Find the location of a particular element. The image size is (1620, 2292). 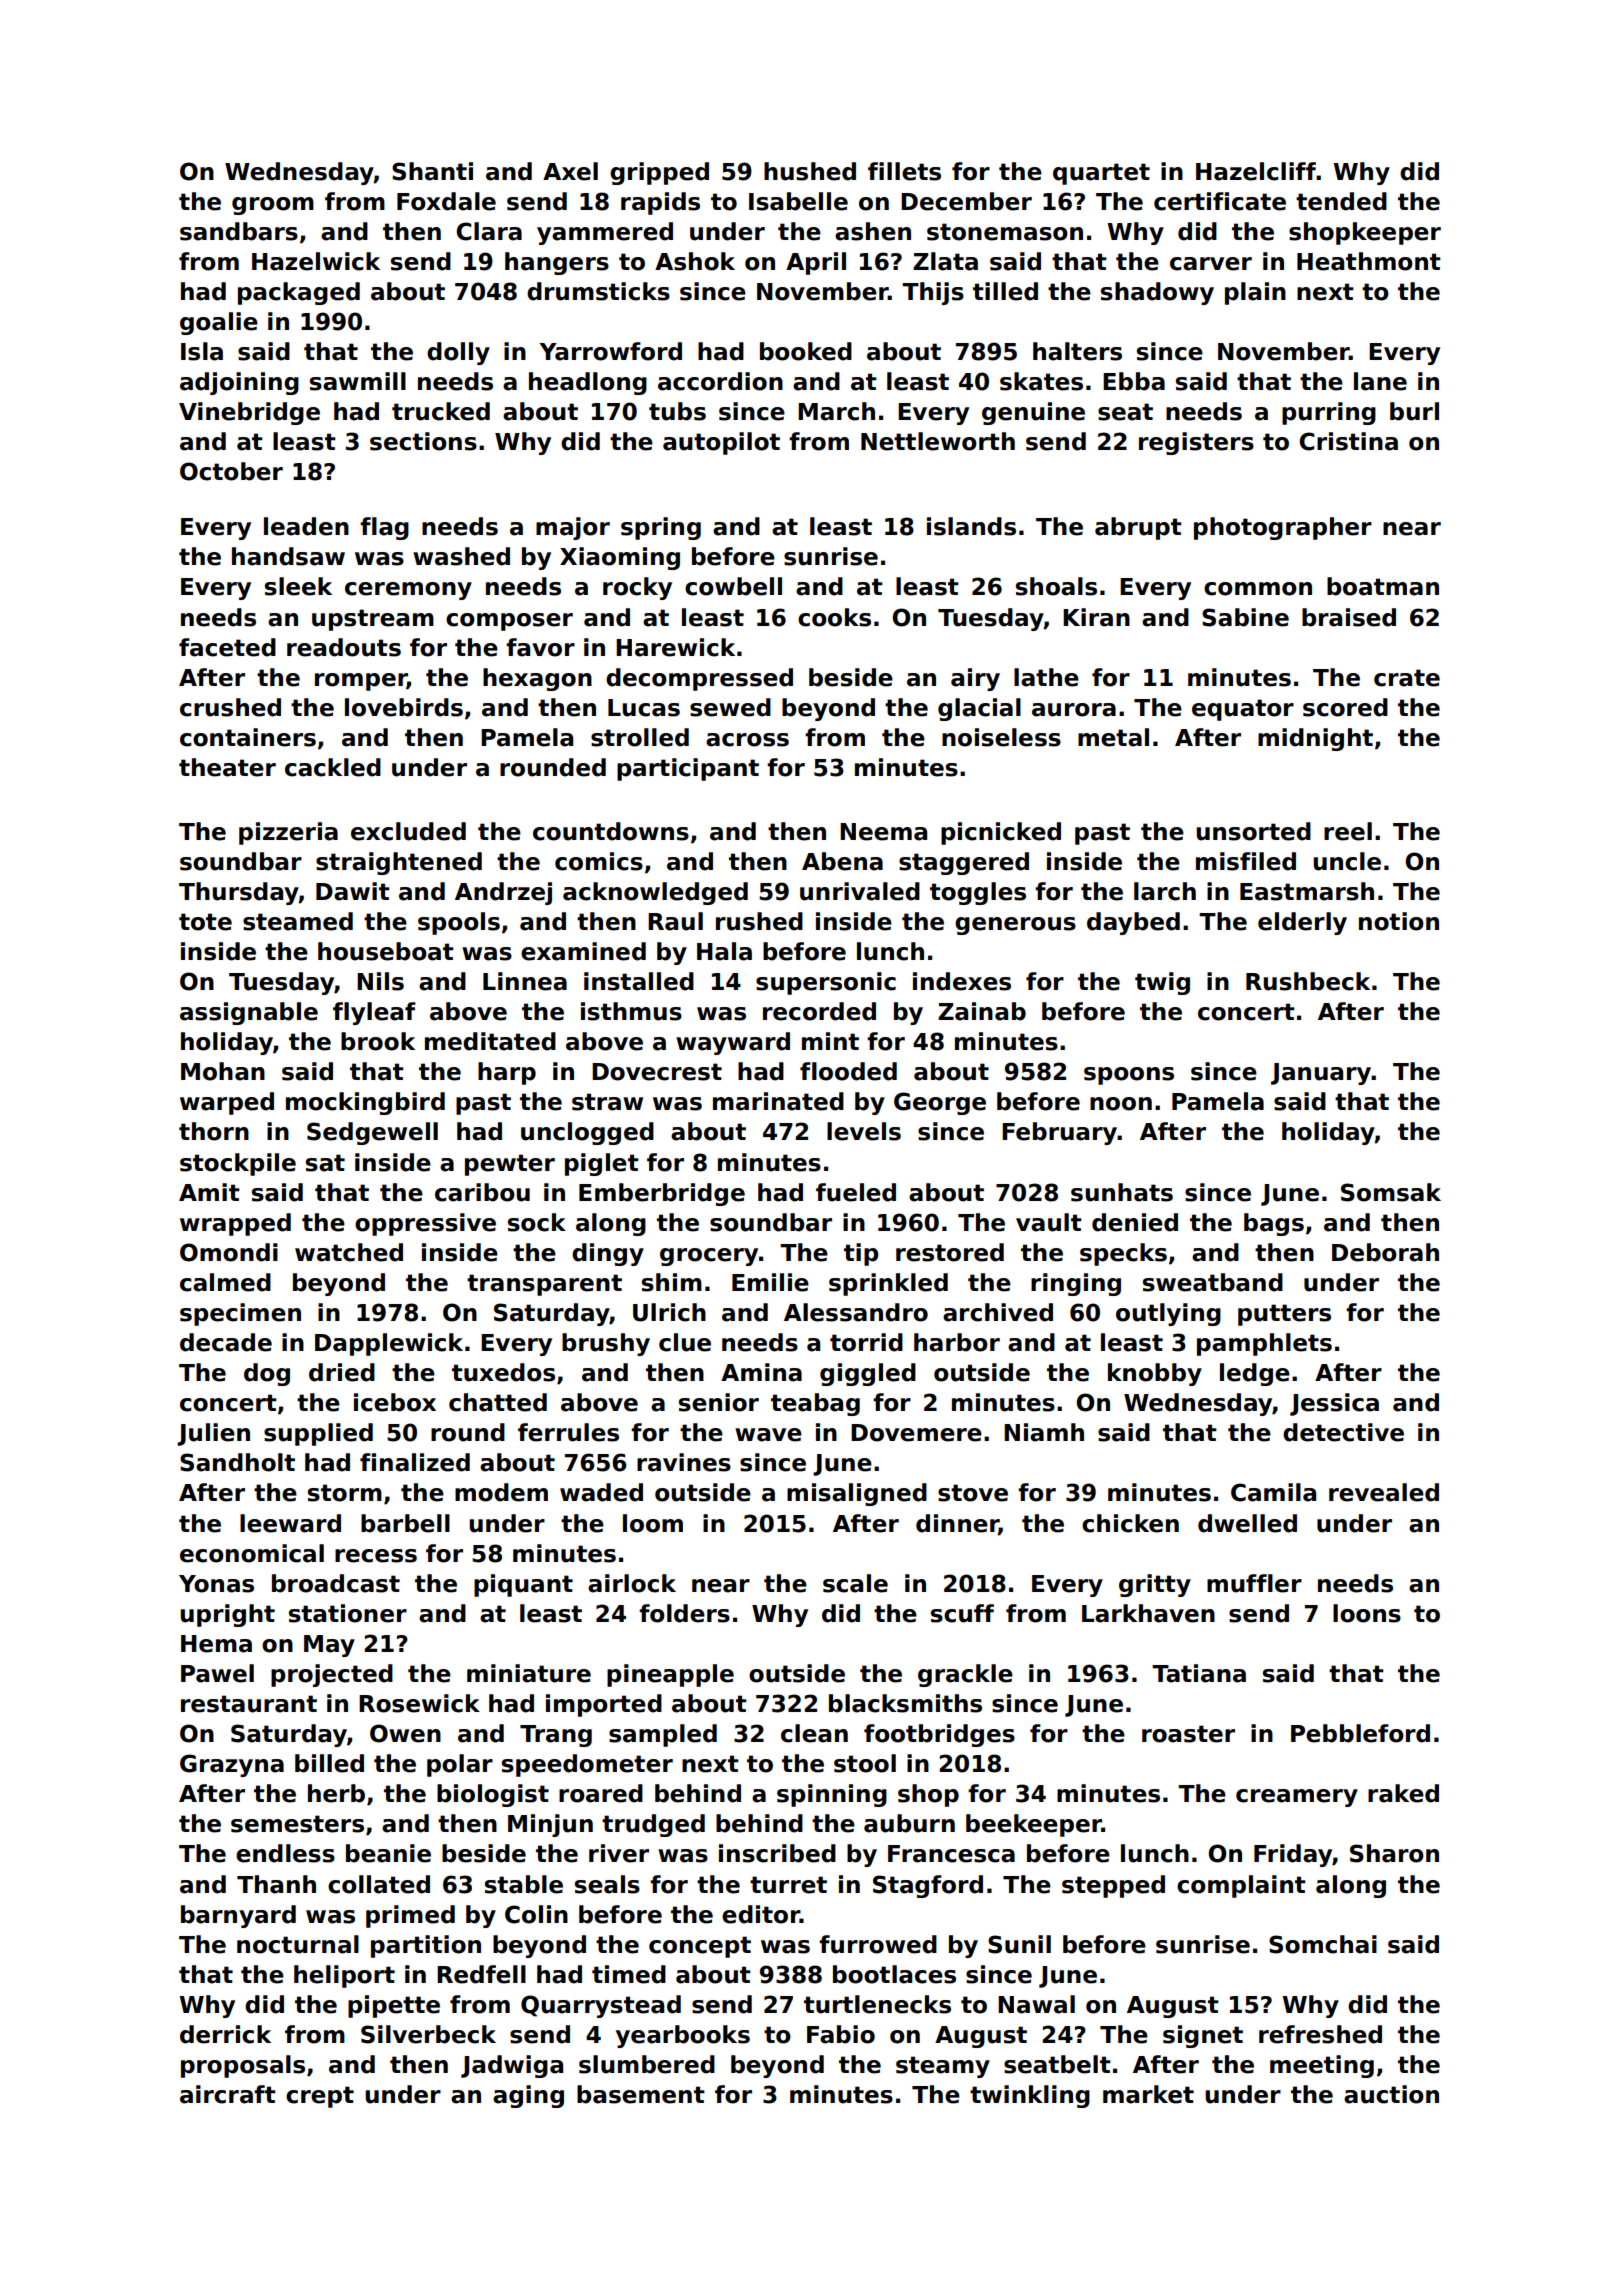

sewed is located at coordinates (730, 707).
